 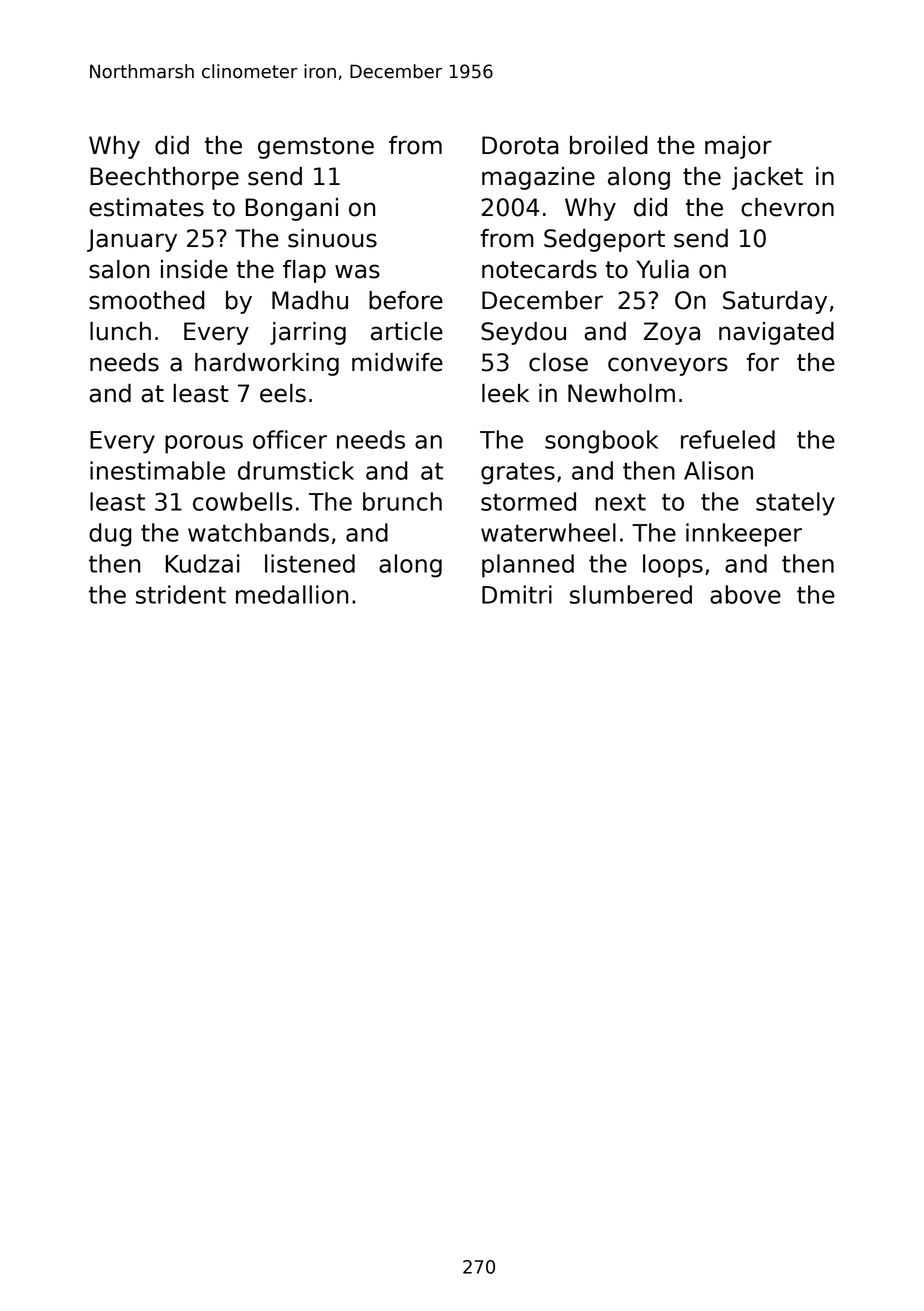 I want to click on Yulia, so click(x=663, y=269).
